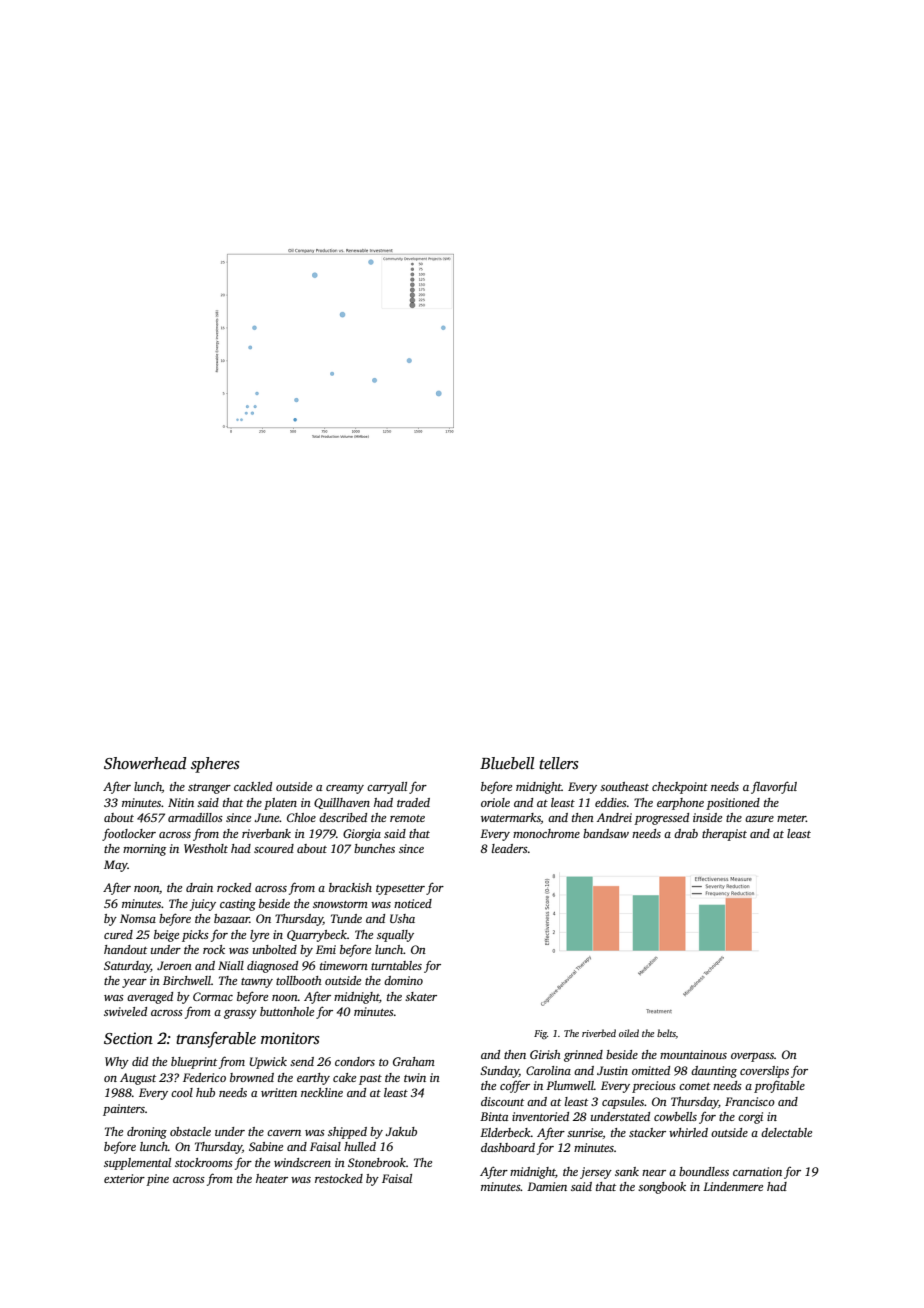 The height and width of the screenshot is (1308, 924). I want to click on tellers, so click(559, 763).
